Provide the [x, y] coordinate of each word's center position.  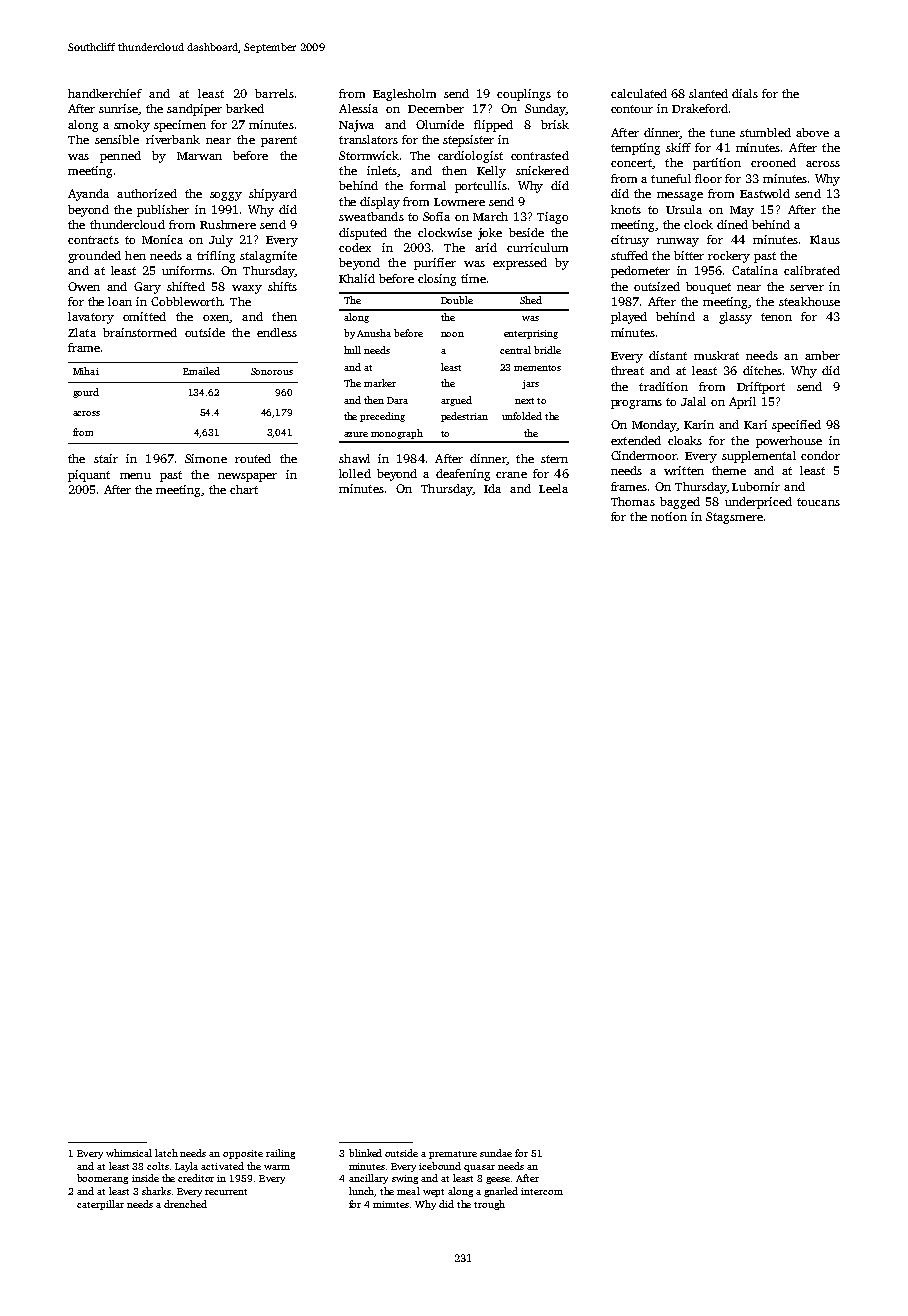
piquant [89, 476]
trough [489, 1205]
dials [745, 93]
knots [626, 209]
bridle [547, 350]
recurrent [226, 1192]
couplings [524, 95]
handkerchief [105, 93]
